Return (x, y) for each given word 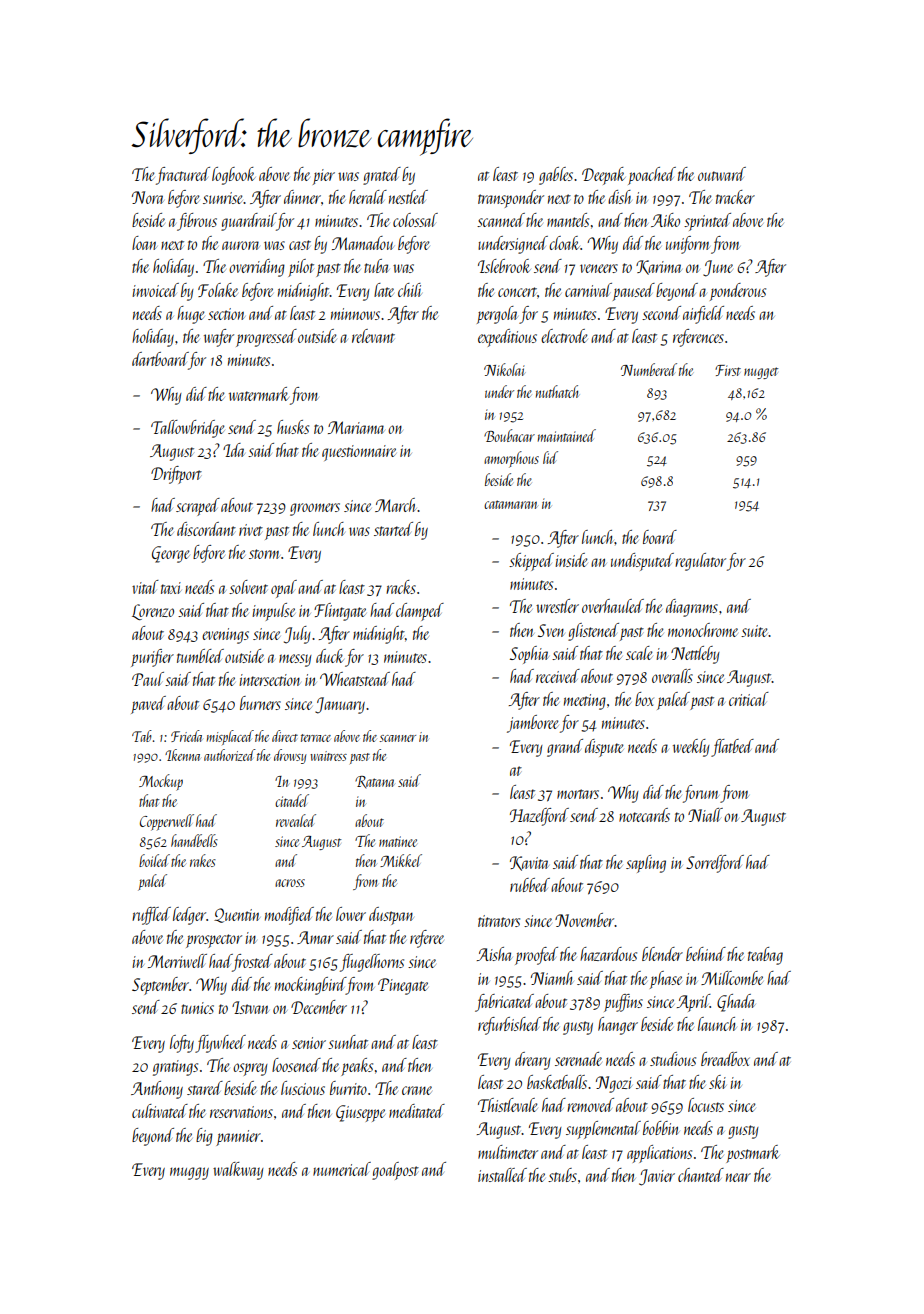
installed (502, 1175)
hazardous (608, 954)
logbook (234, 176)
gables (556, 176)
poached (652, 176)
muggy (189, 1173)
